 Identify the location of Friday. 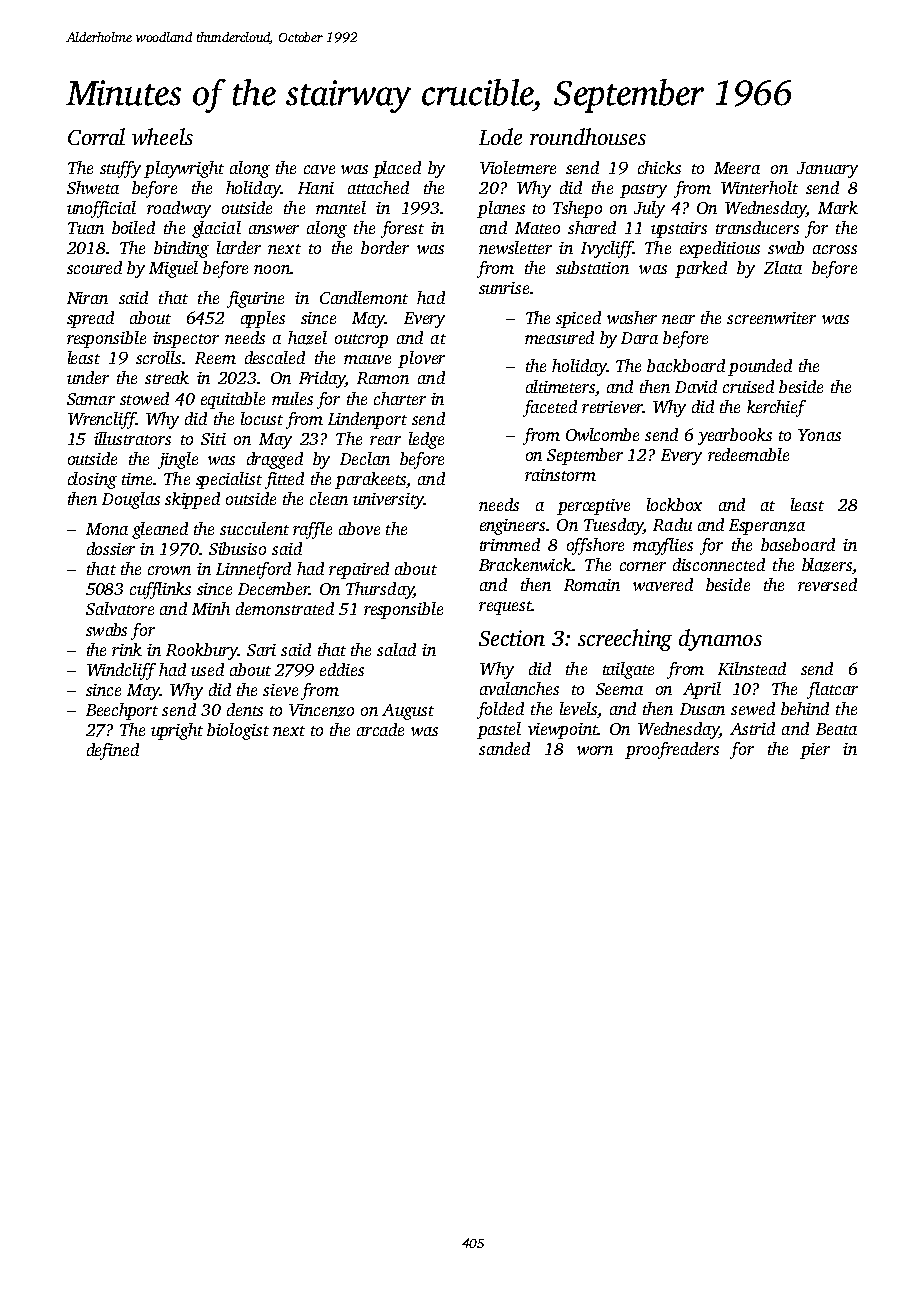
(322, 379).
